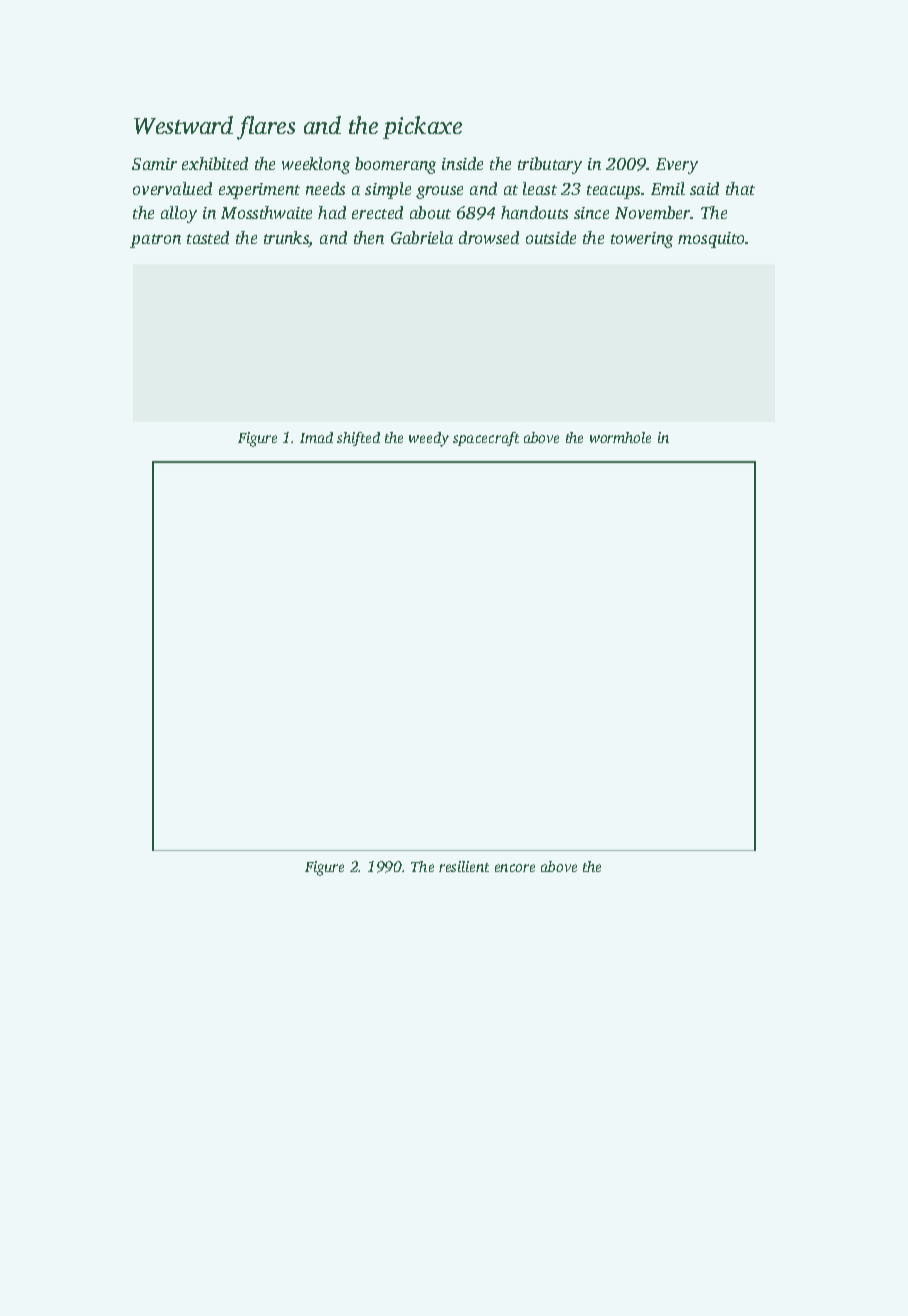  What do you see at coordinates (704, 188) in the document?
I see `said` at bounding box center [704, 188].
